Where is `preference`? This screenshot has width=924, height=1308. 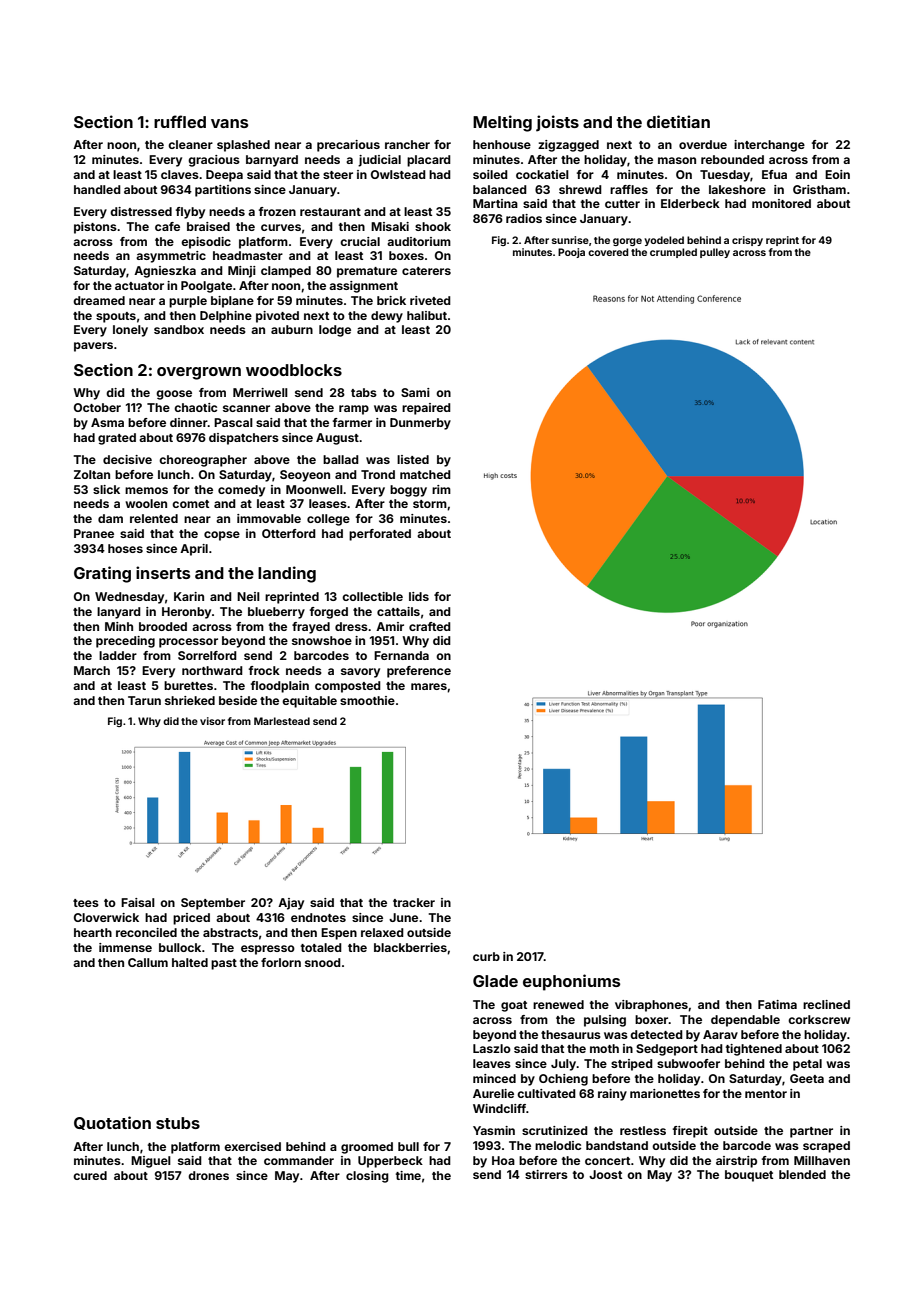 preference is located at coordinates (419, 672).
